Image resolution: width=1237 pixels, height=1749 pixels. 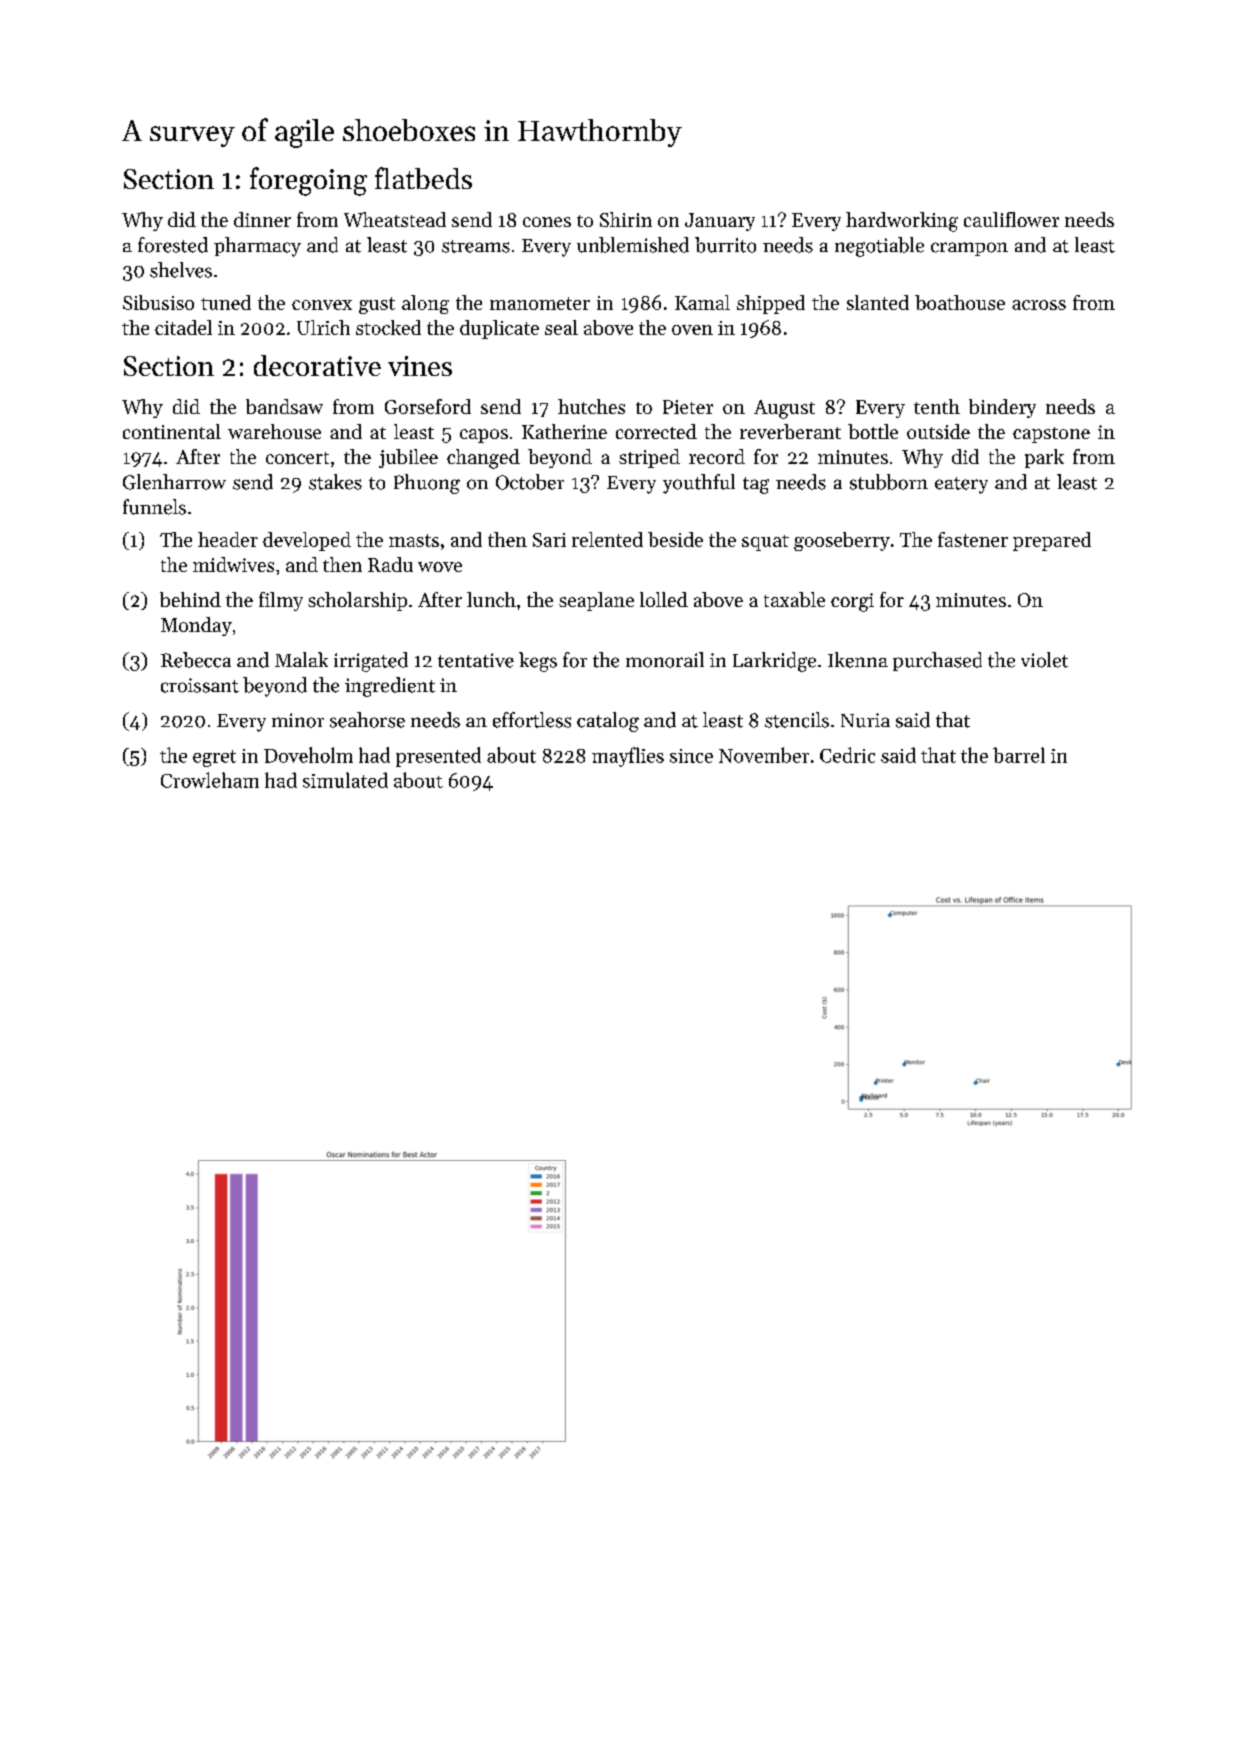 What do you see at coordinates (308, 181) in the document?
I see `foregoing` at bounding box center [308, 181].
